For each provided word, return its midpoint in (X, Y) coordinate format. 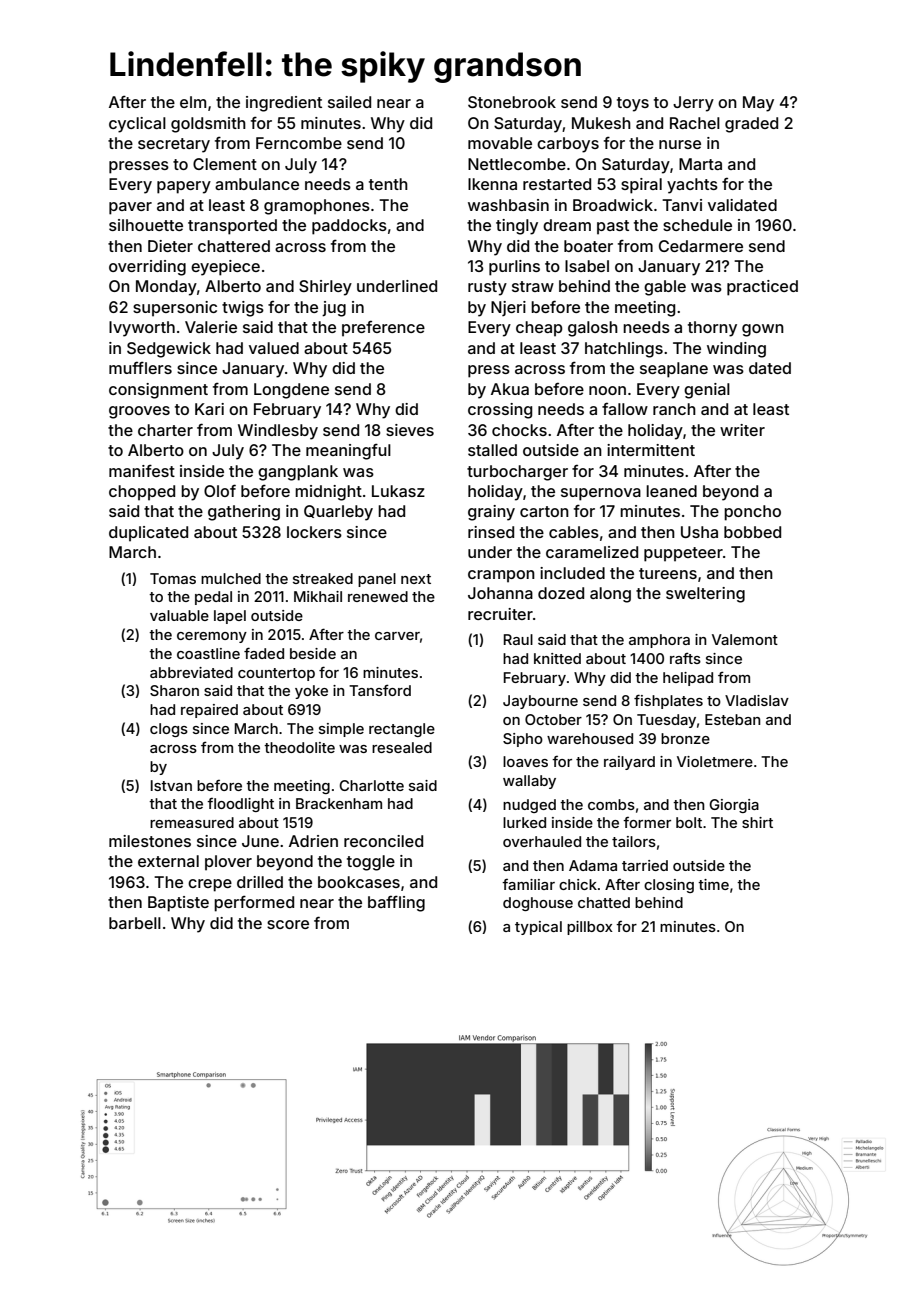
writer (742, 430)
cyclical (137, 125)
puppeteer (683, 554)
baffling (396, 903)
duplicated (148, 534)
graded (751, 125)
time (713, 884)
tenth (388, 184)
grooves (139, 412)
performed (254, 903)
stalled (492, 450)
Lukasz (398, 491)
